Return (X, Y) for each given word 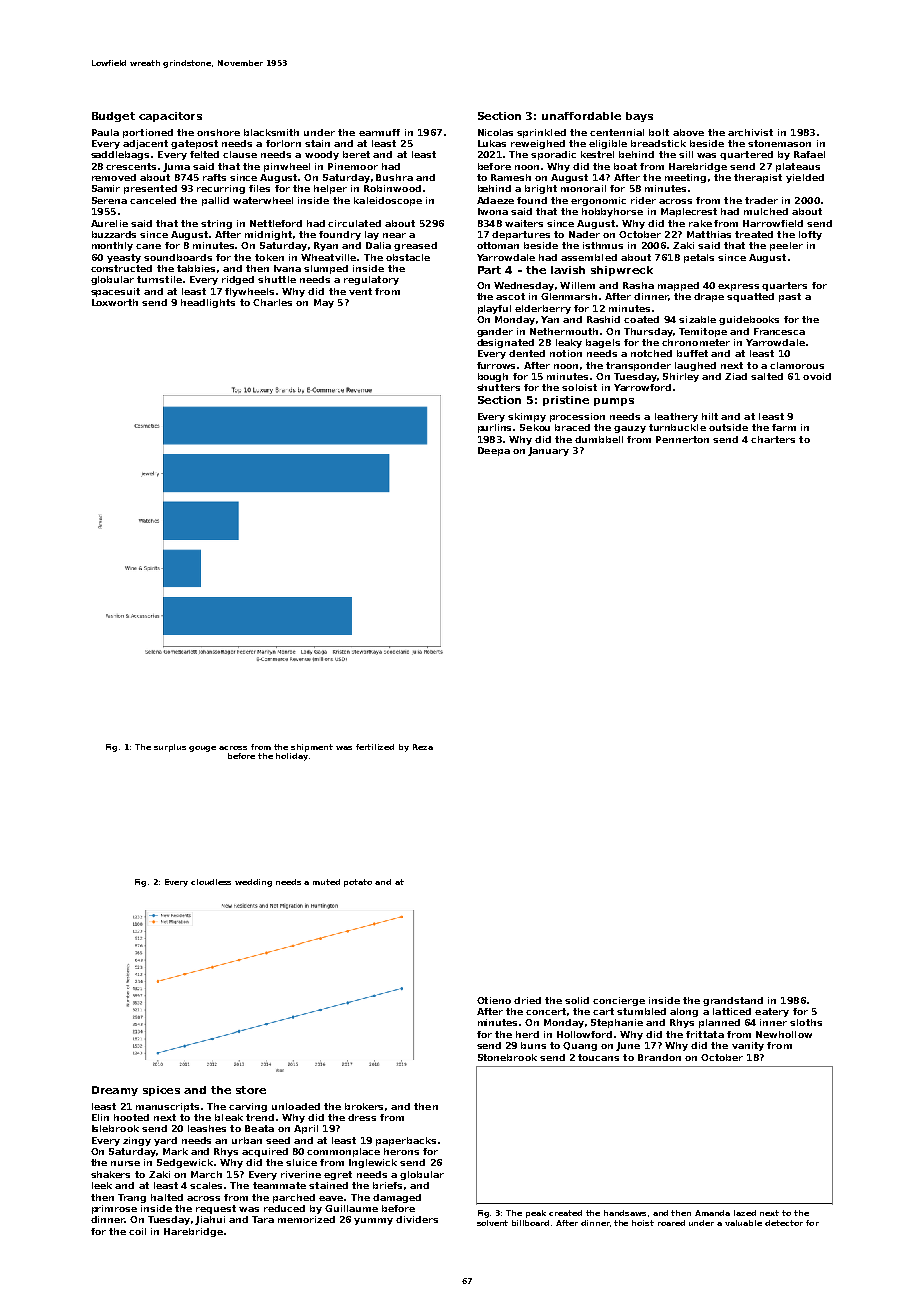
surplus (170, 748)
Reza (423, 747)
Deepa (494, 451)
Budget (113, 117)
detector (784, 1223)
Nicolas (495, 132)
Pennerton (682, 439)
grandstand (733, 1001)
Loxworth (115, 302)
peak (536, 1214)
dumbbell (599, 439)
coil (137, 1231)
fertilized (375, 747)
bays (639, 117)
